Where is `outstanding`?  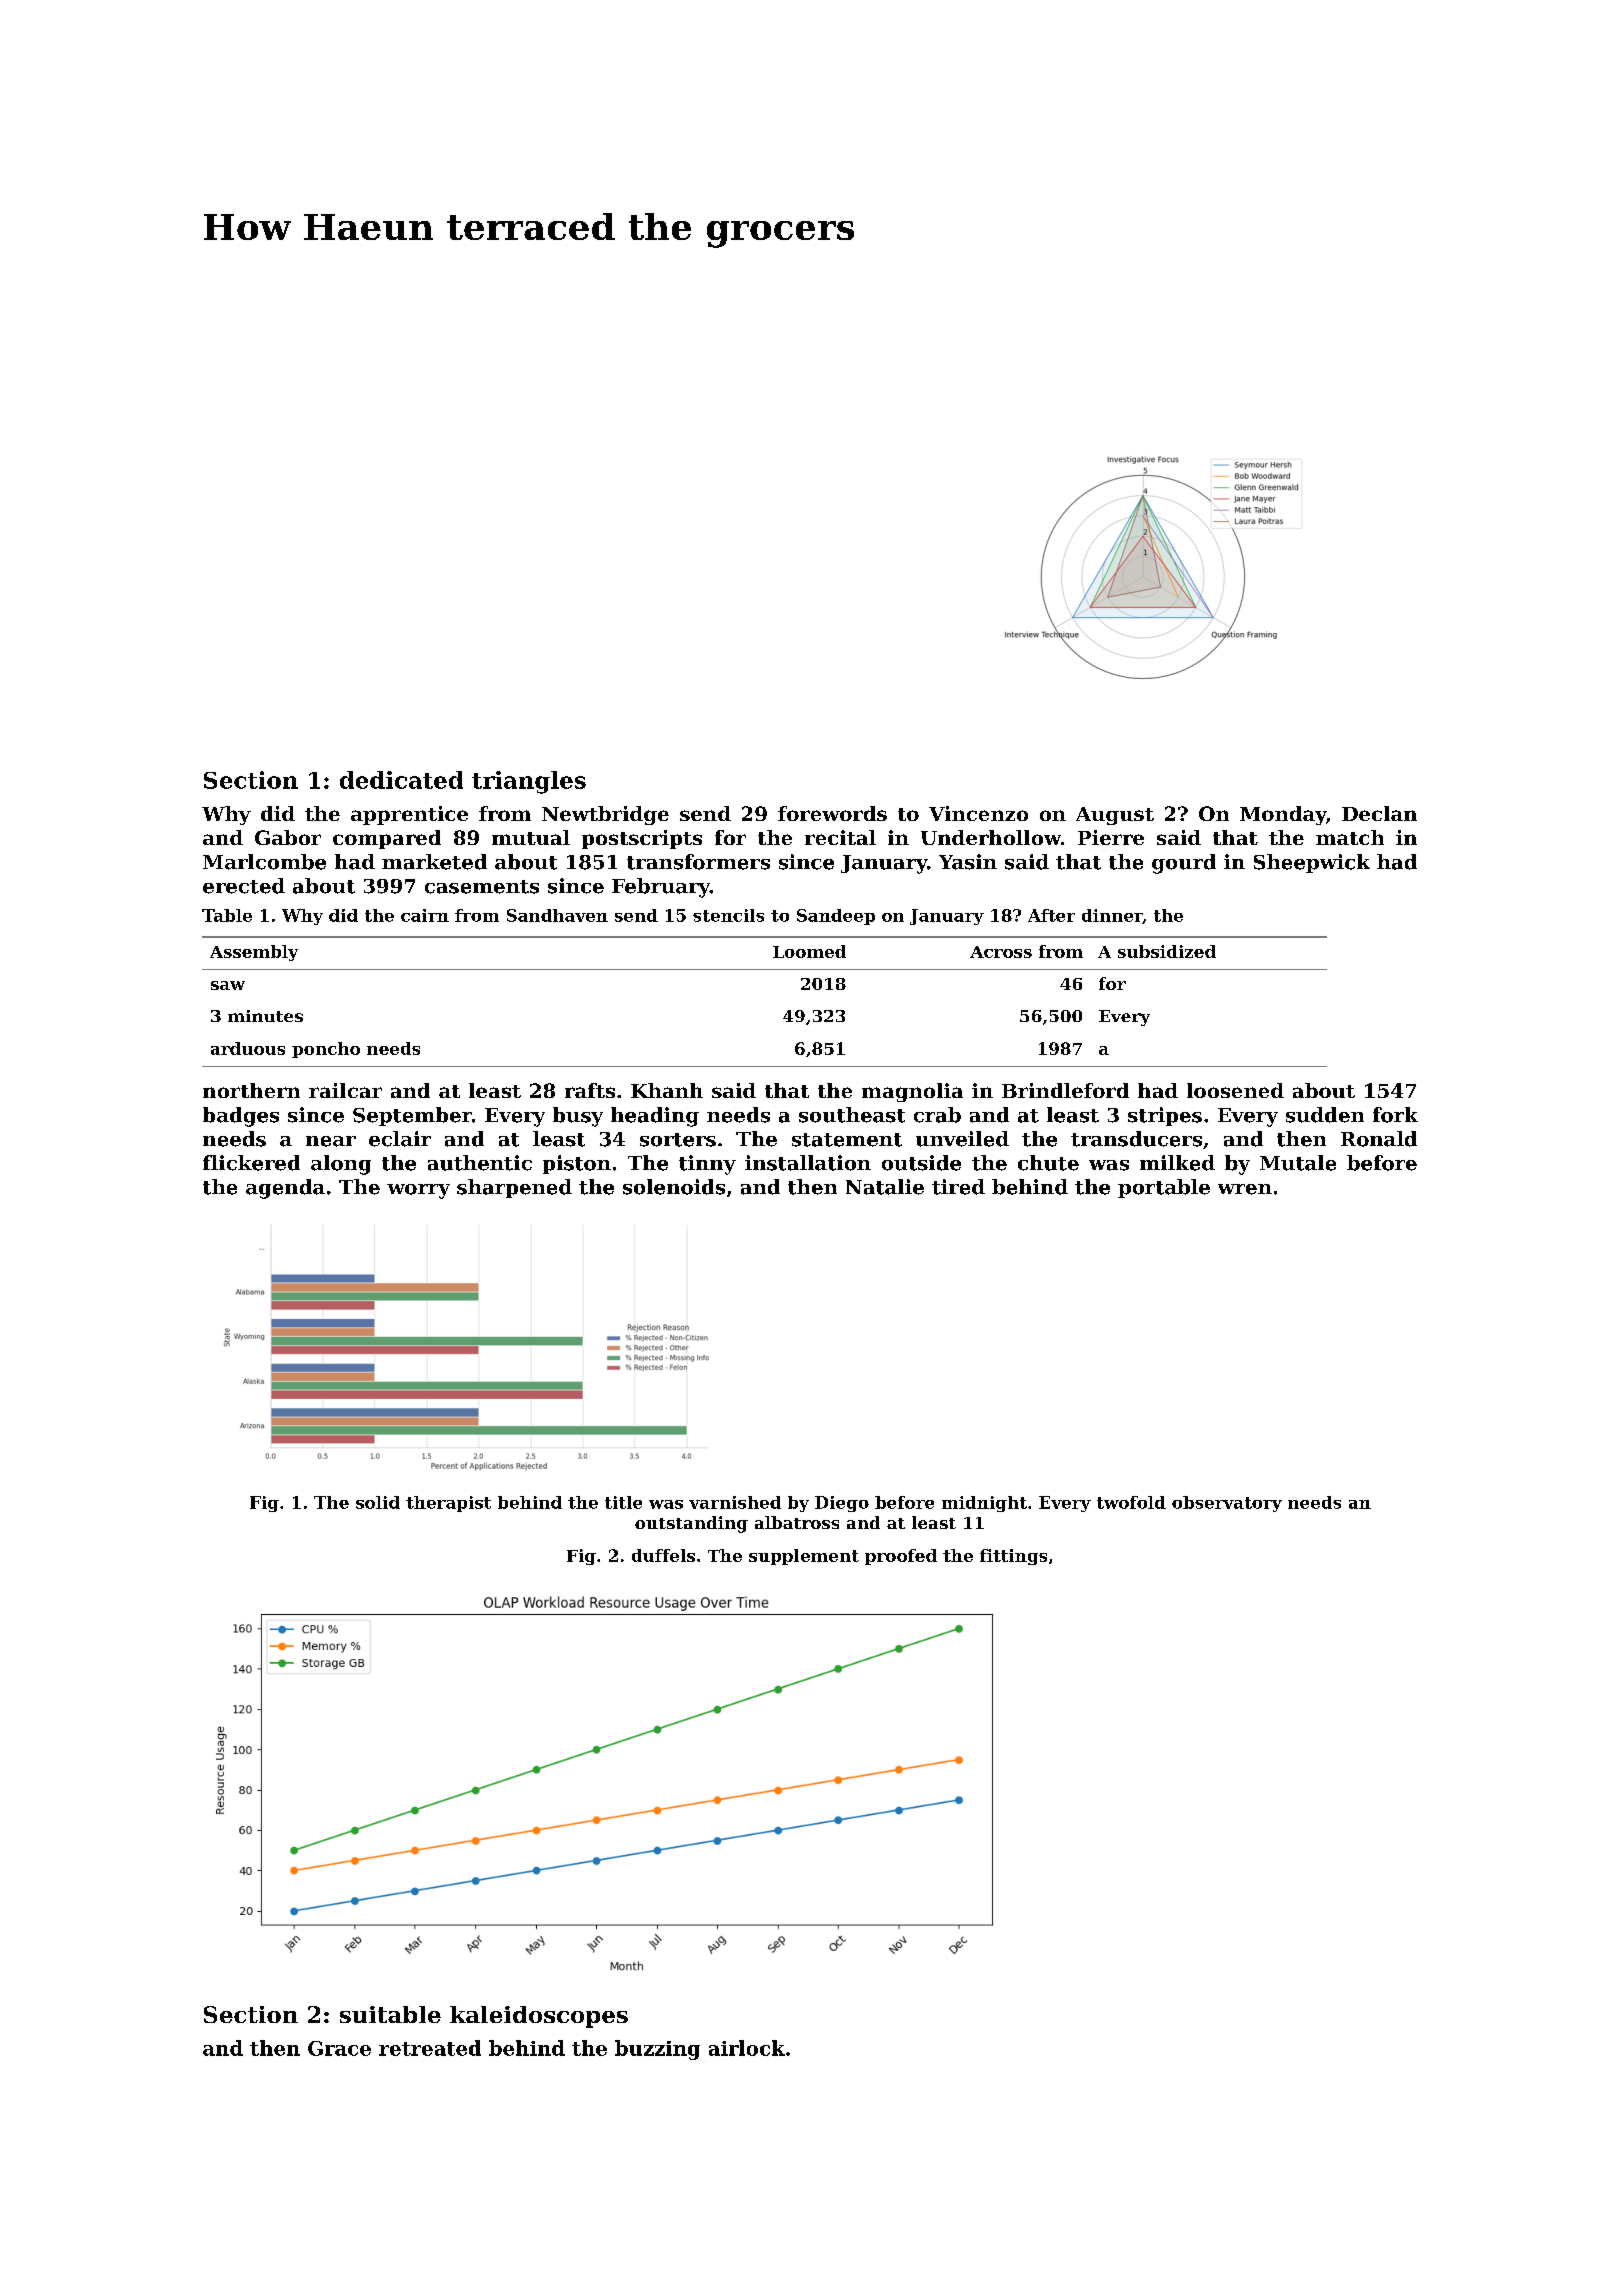
outstanding is located at coordinates (691, 1524).
